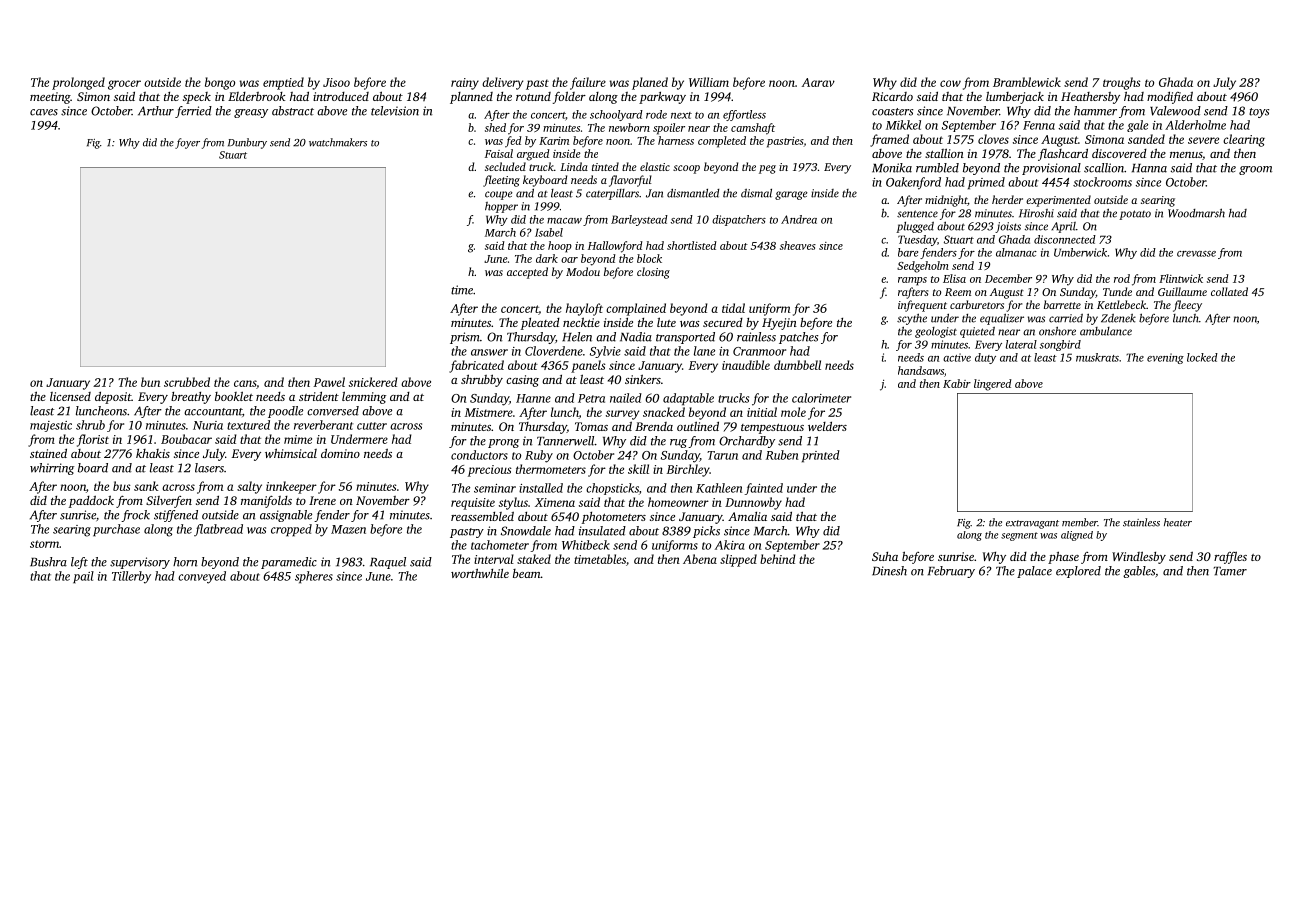 This image has height=924, width=1308. I want to click on Tamer, so click(1230, 571).
